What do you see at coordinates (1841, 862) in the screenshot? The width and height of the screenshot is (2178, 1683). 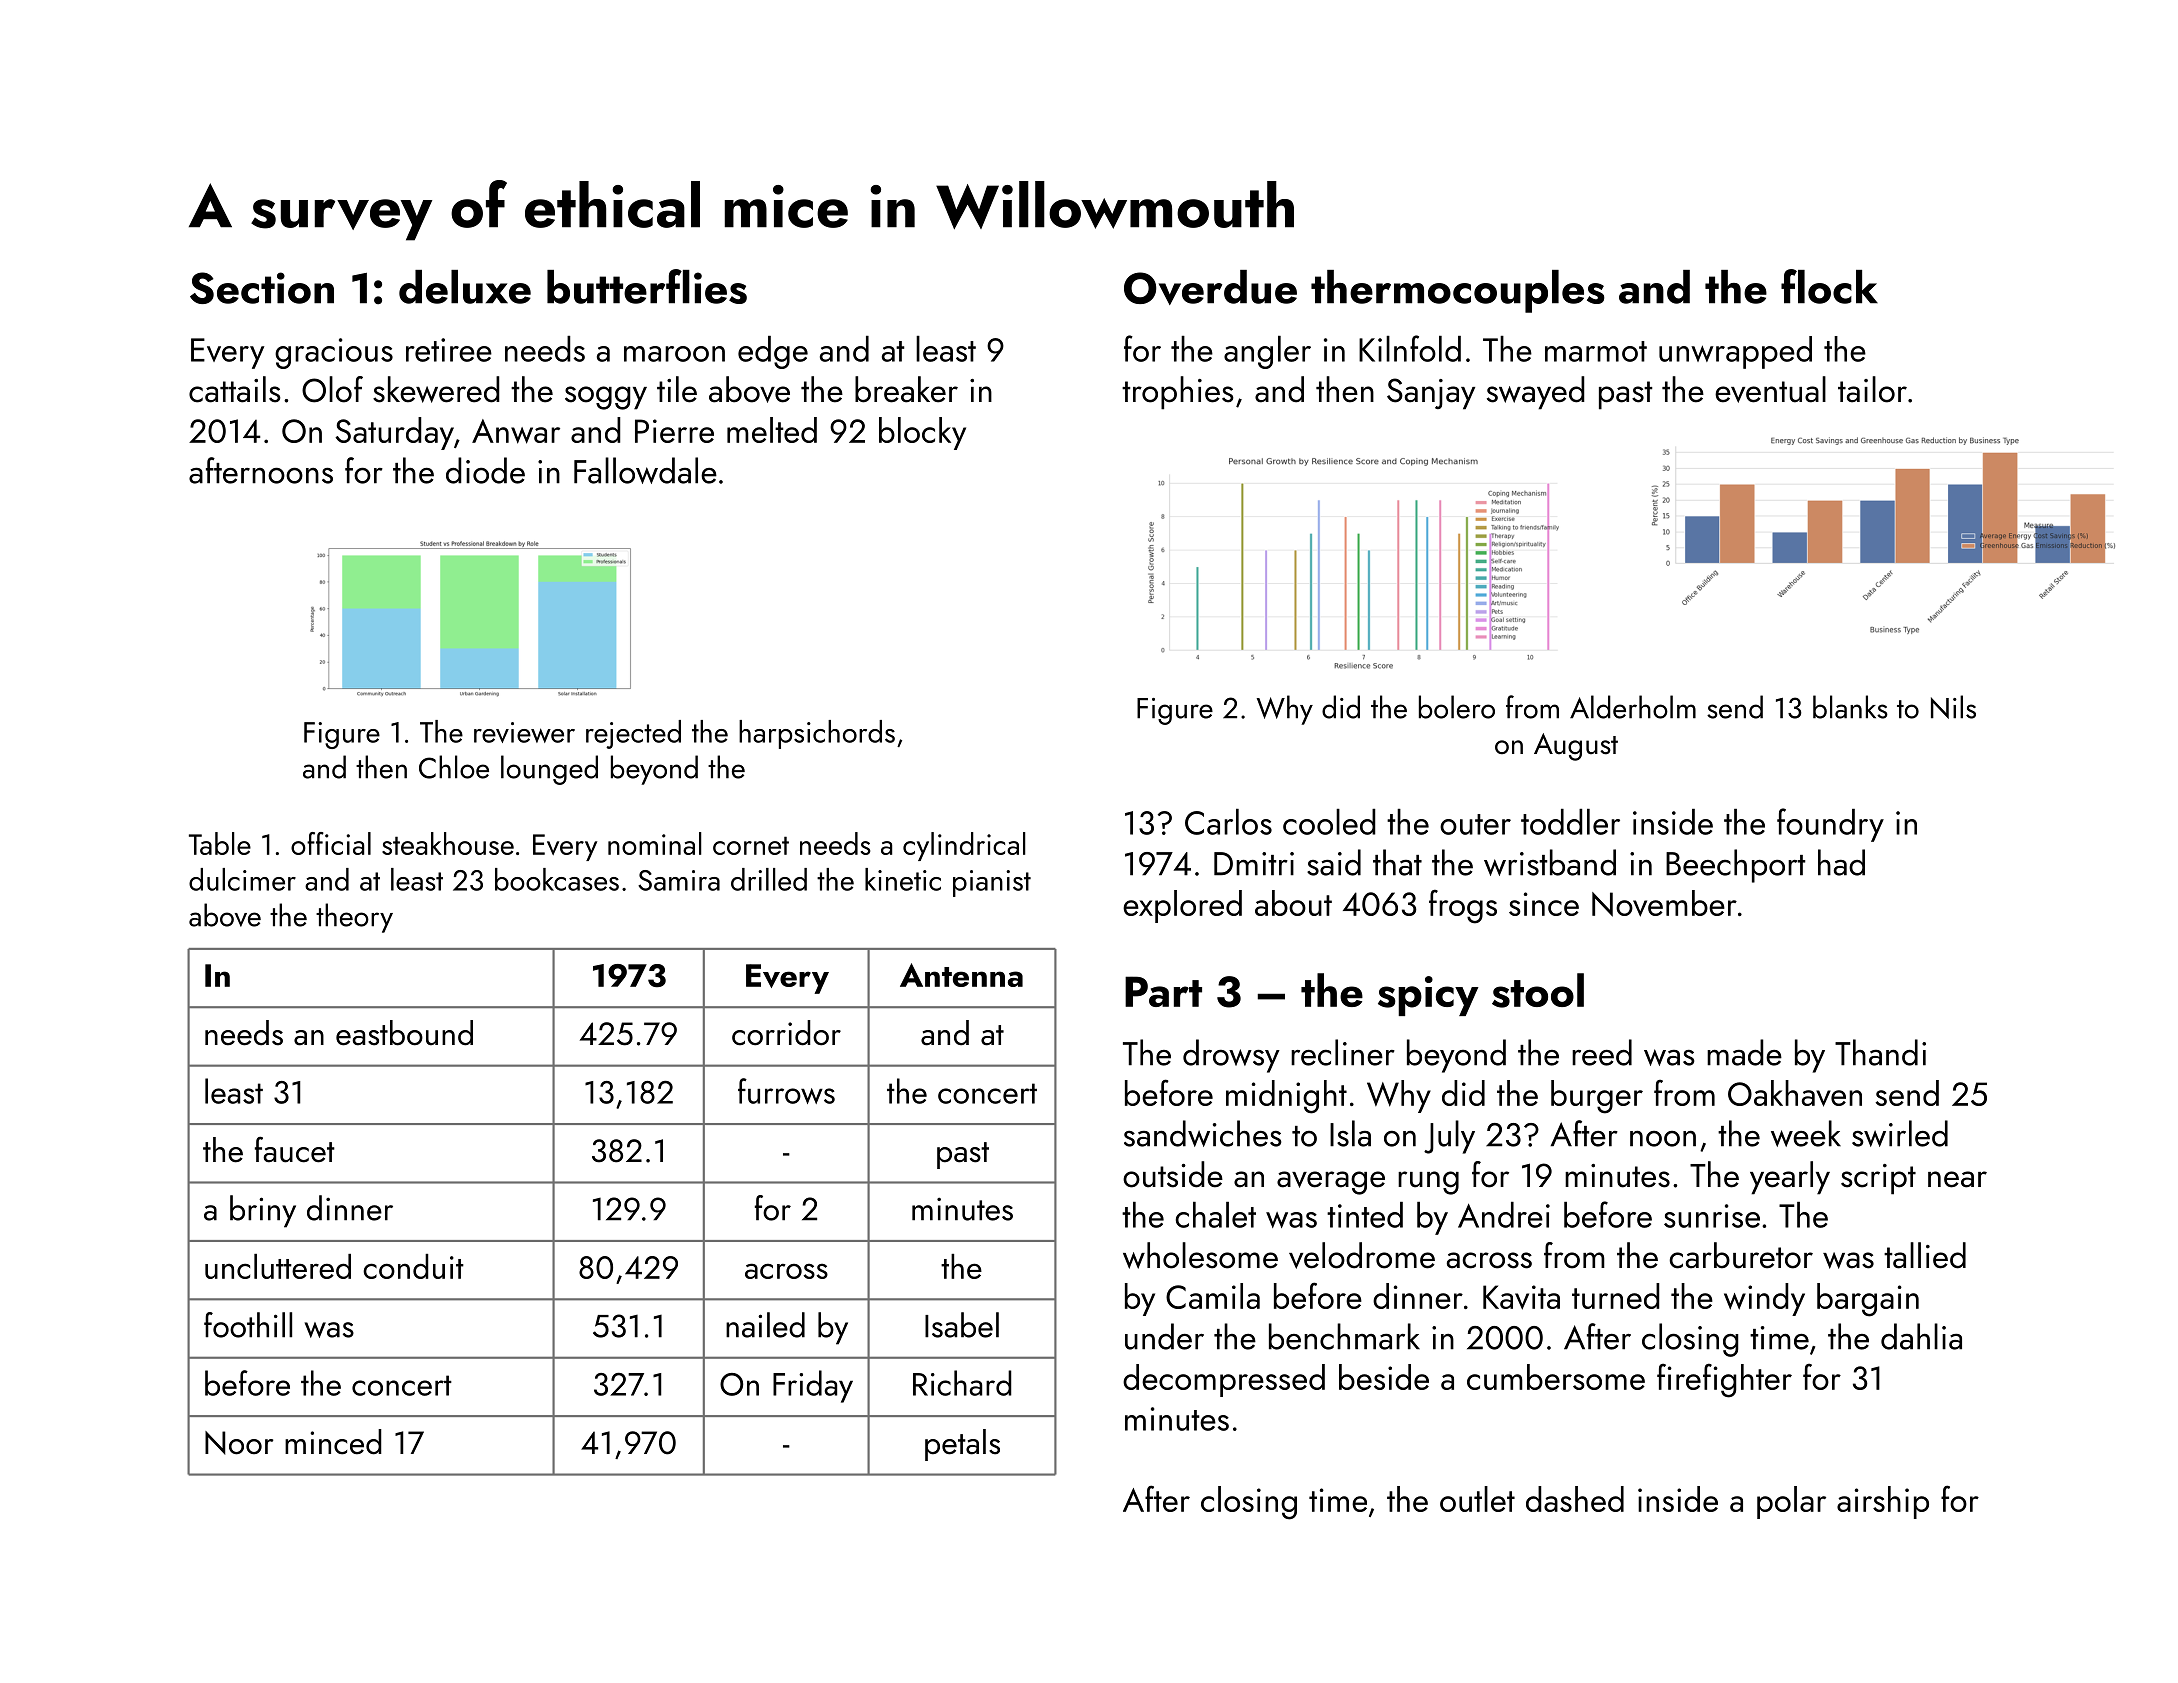 I see `had` at bounding box center [1841, 862].
